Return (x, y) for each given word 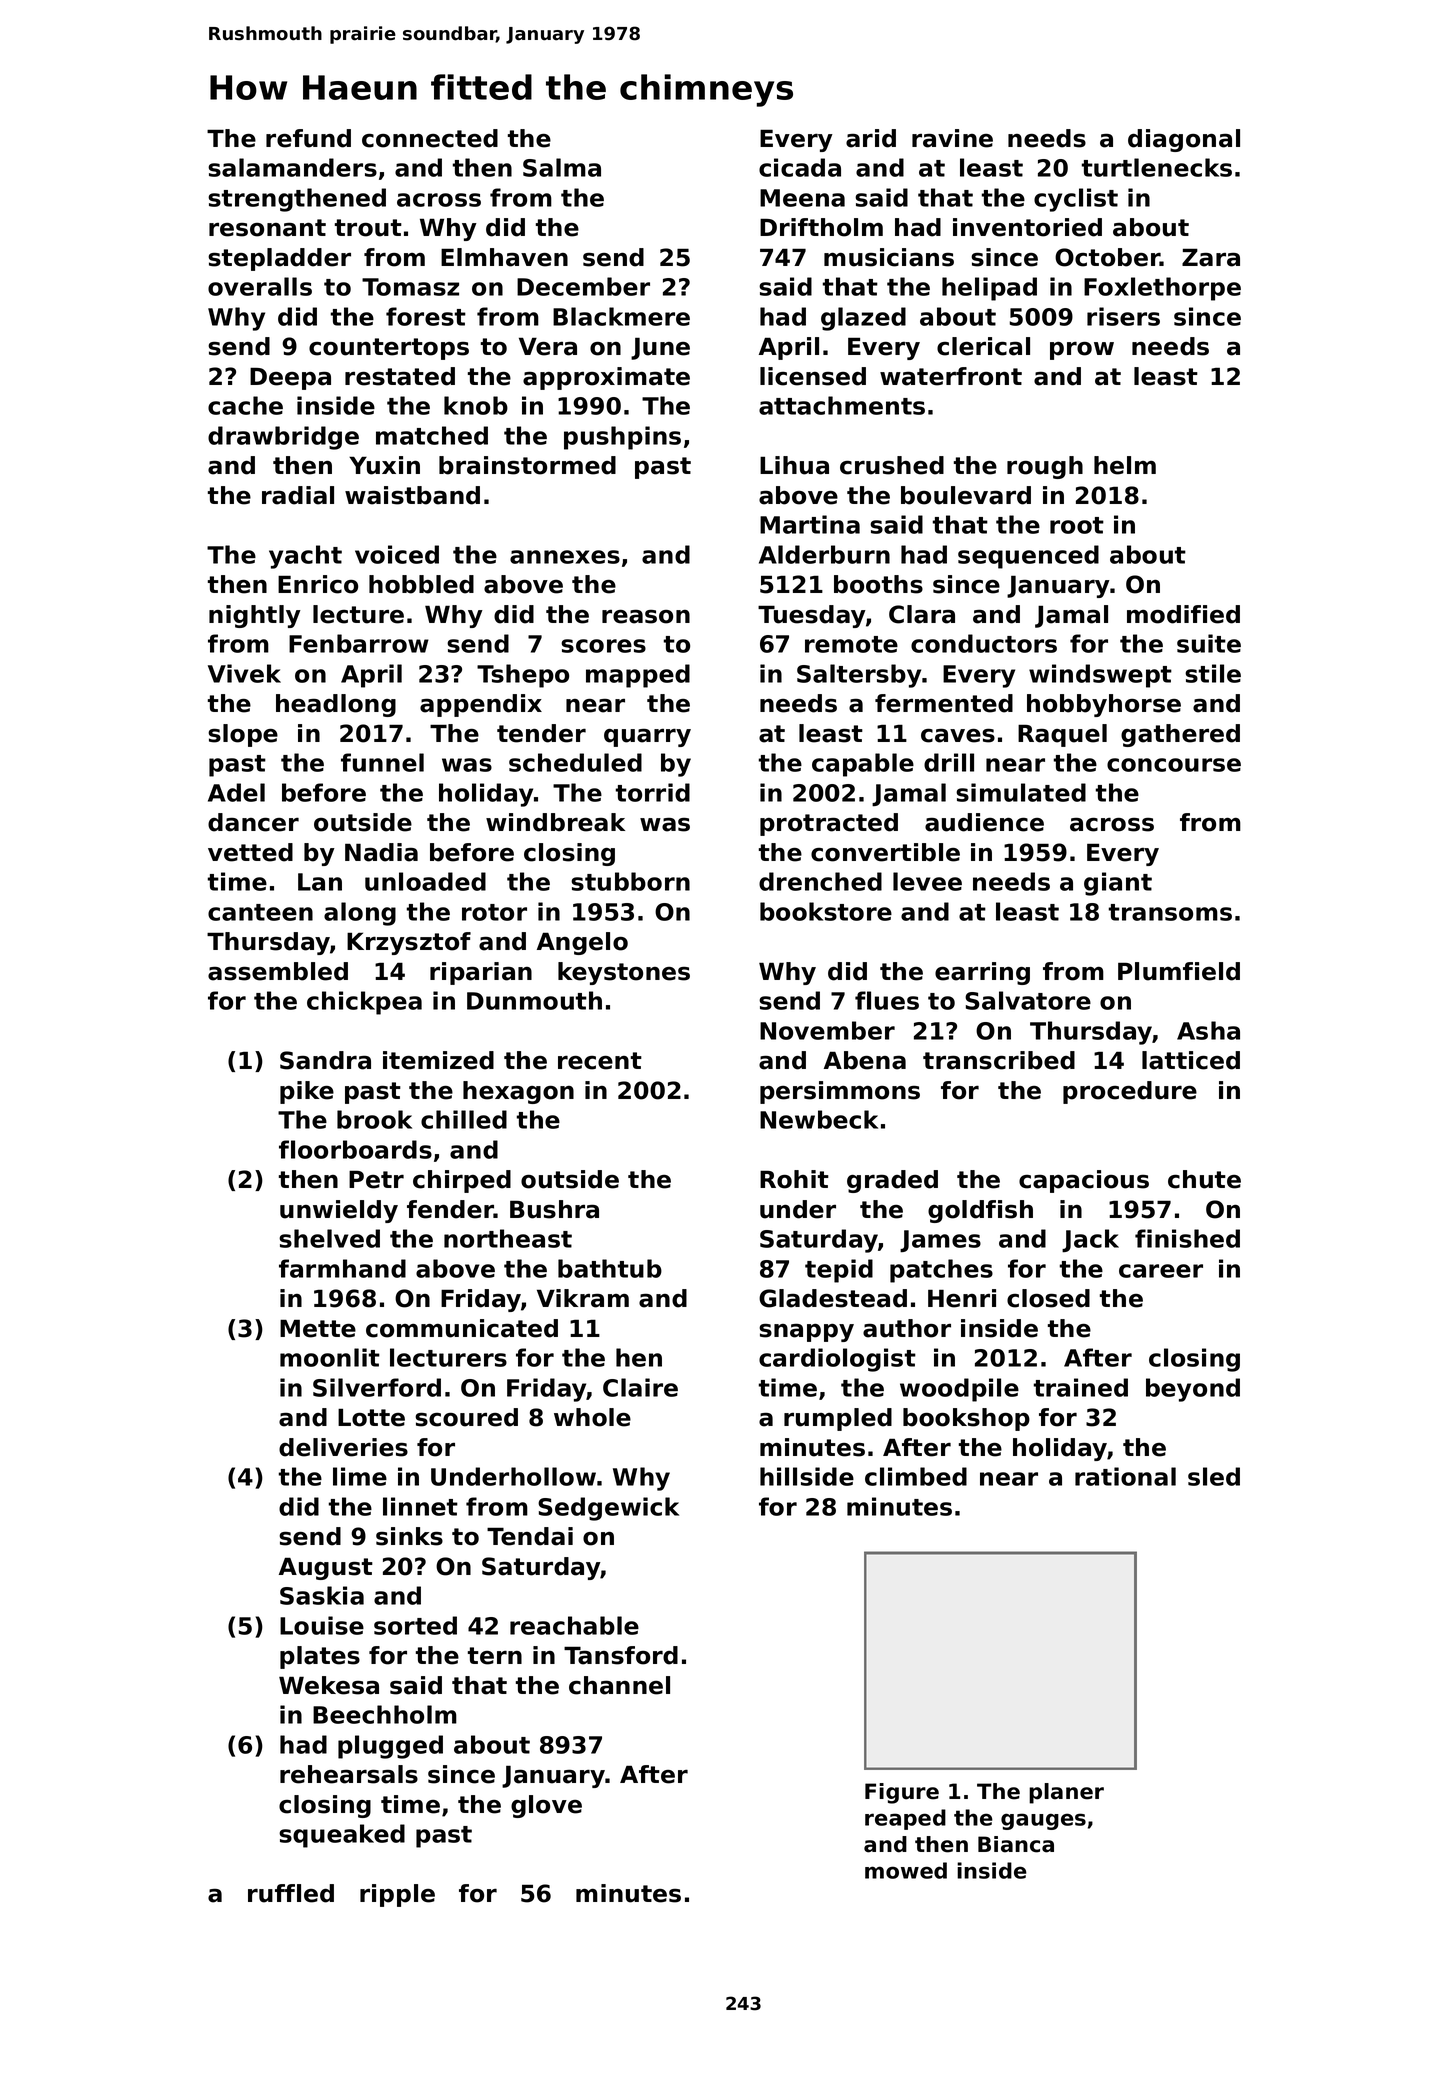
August (326, 1568)
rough (1045, 467)
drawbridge (283, 438)
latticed (1191, 1060)
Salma (562, 167)
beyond (1193, 1390)
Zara (1211, 258)
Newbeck (819, 1119)
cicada (800, 167)
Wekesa (329, 1685)
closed (1048, 1298)
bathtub (610, 1268)
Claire (640, 1387)
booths (878, 584)
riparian (481, 973)
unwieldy (339, 1211)
